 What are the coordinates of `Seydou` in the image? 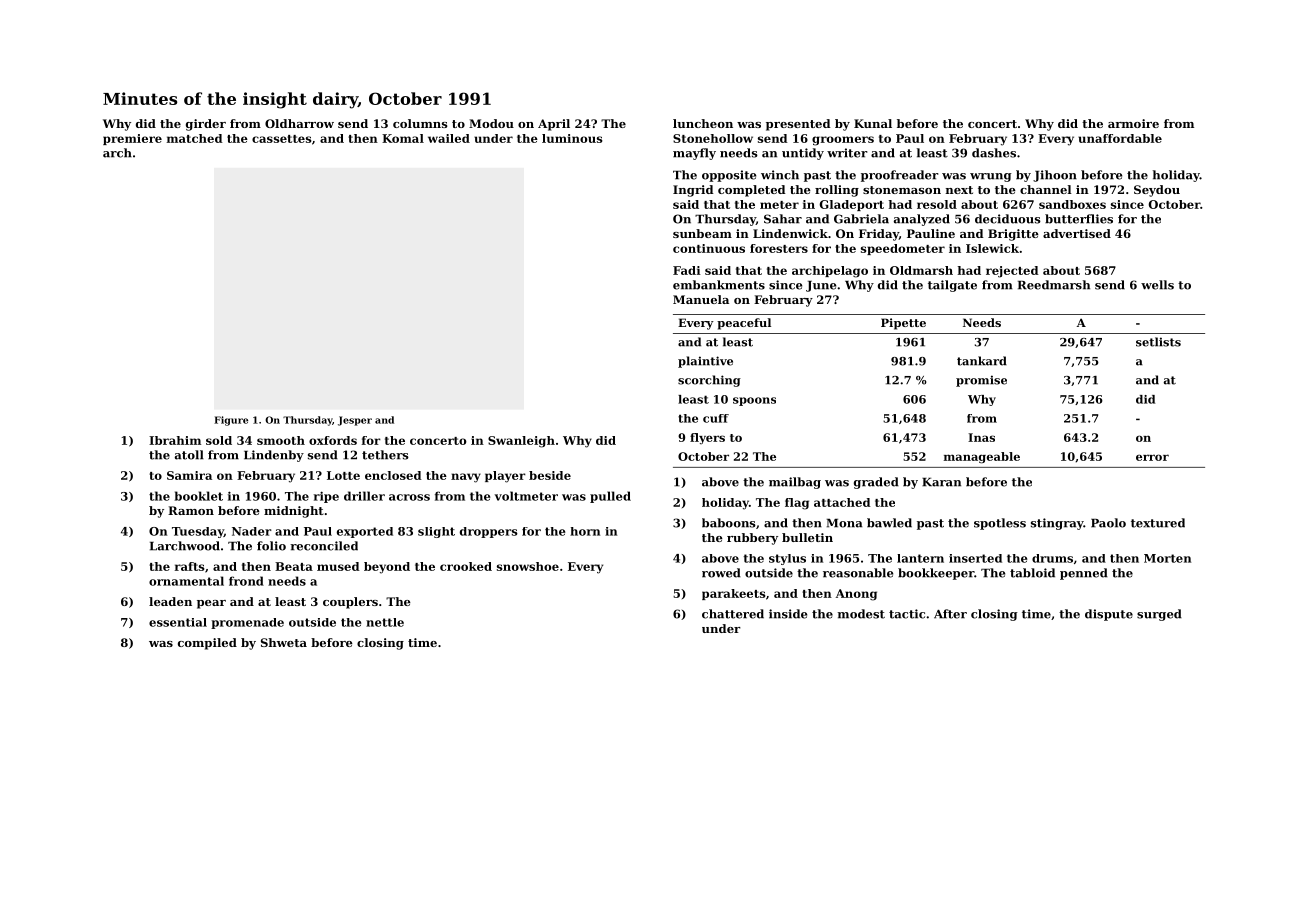 It's located at (1157, 191).
